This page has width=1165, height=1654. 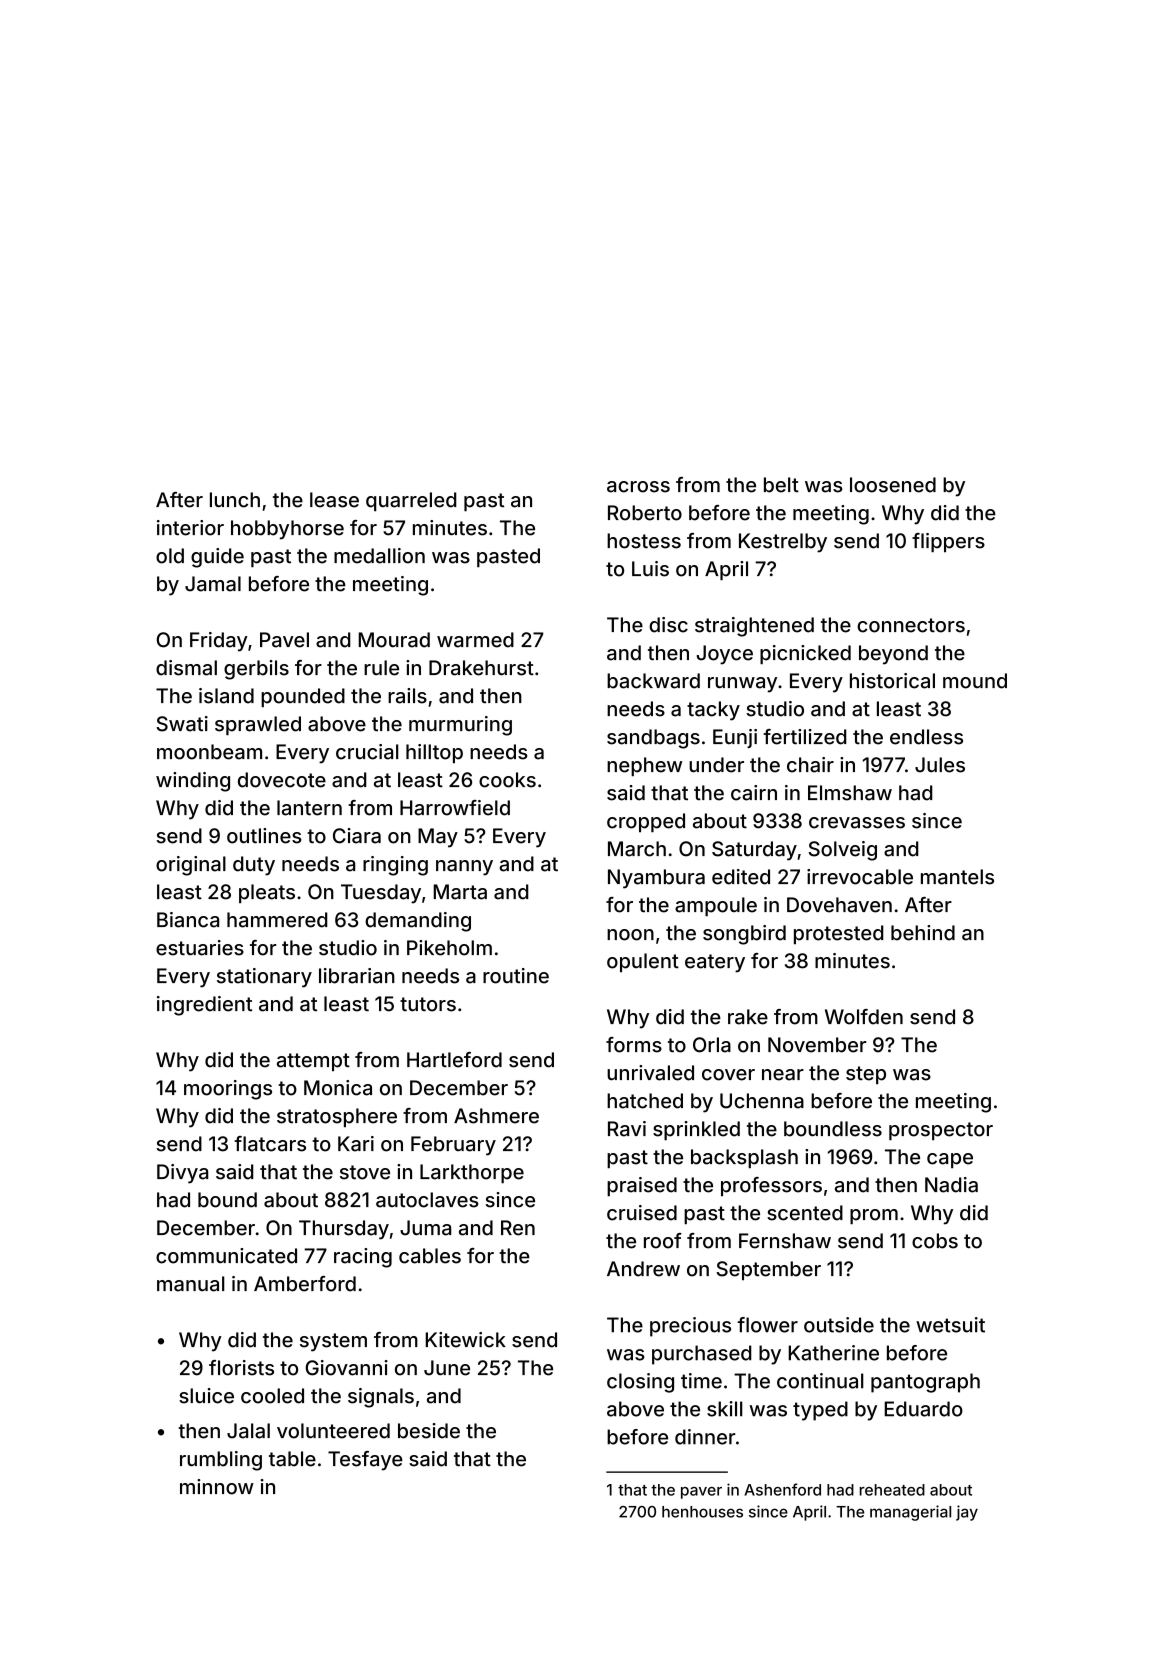 I want to click on communicated, so click(x=226, y=1256).
